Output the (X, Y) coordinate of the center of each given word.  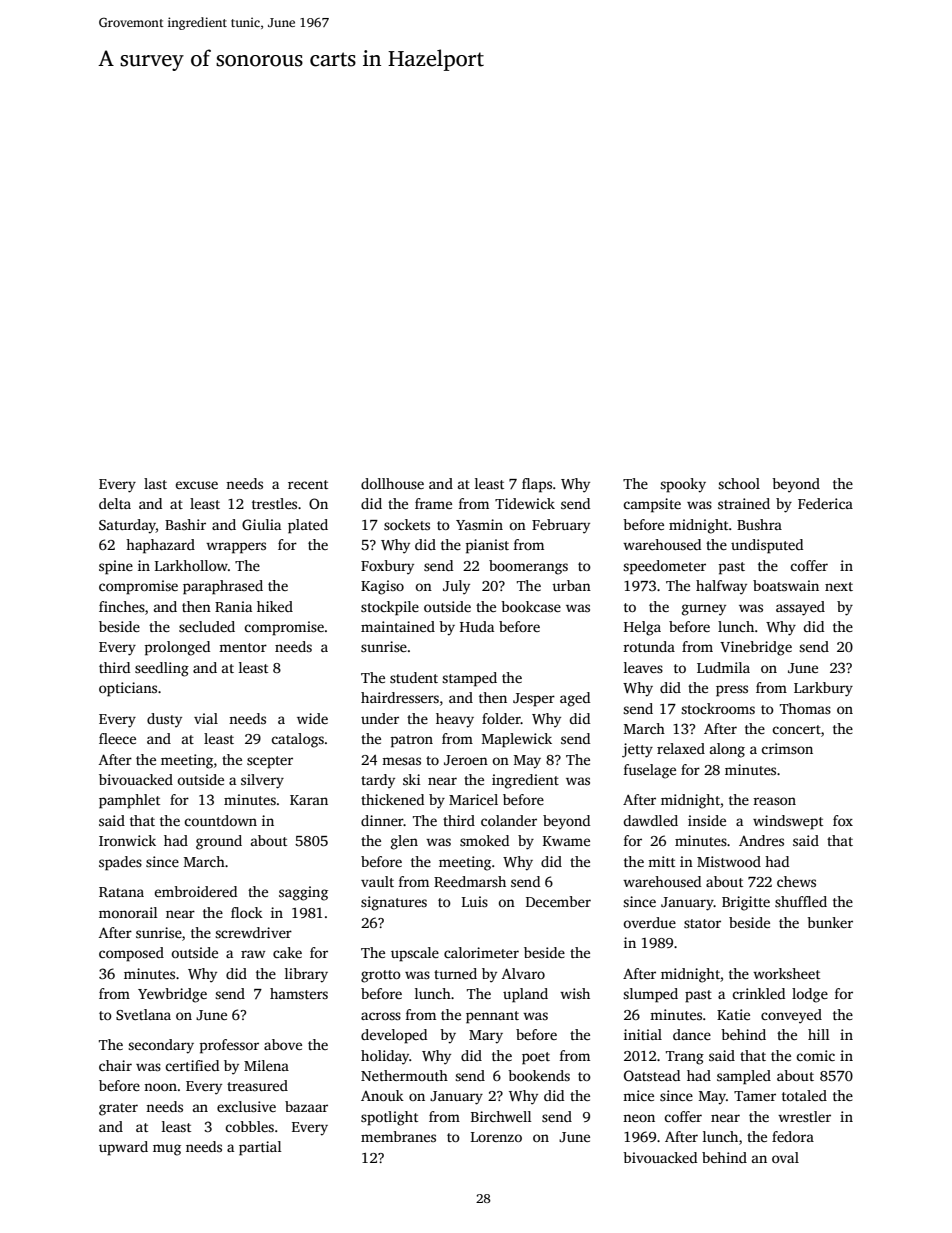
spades (120, 863)
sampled (744, 1077)
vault (377, 881)
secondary (161, 1046)
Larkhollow (191, 565)
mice (638, 1095)
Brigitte (746, 903)
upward (123, 1148)
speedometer (664, 567)
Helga (642, 628)
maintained (398, 626)
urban (571, 585)
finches (122, 606)
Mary (486, 1037)
